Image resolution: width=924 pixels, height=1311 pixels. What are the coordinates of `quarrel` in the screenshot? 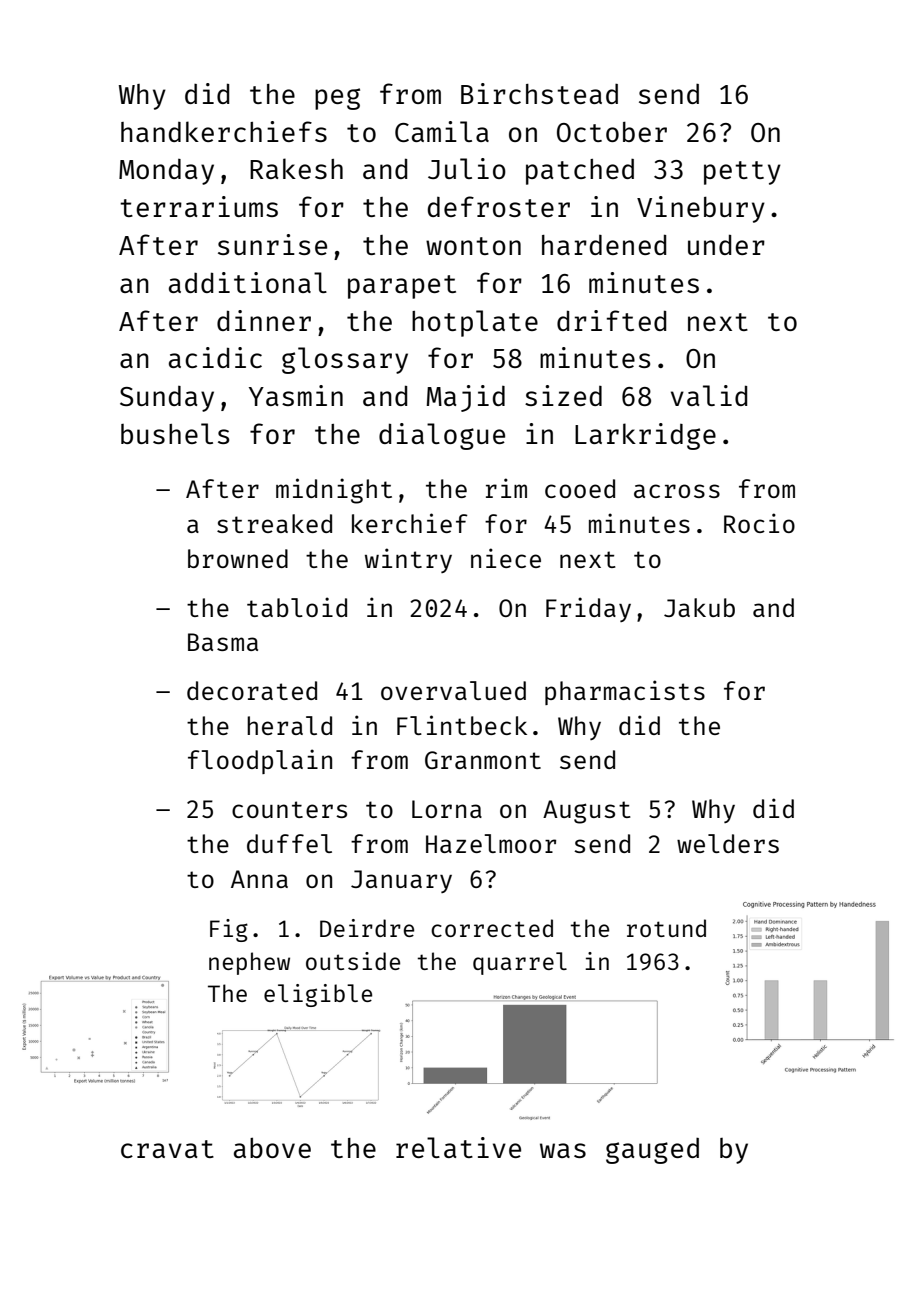 It's located at (520, 963).
